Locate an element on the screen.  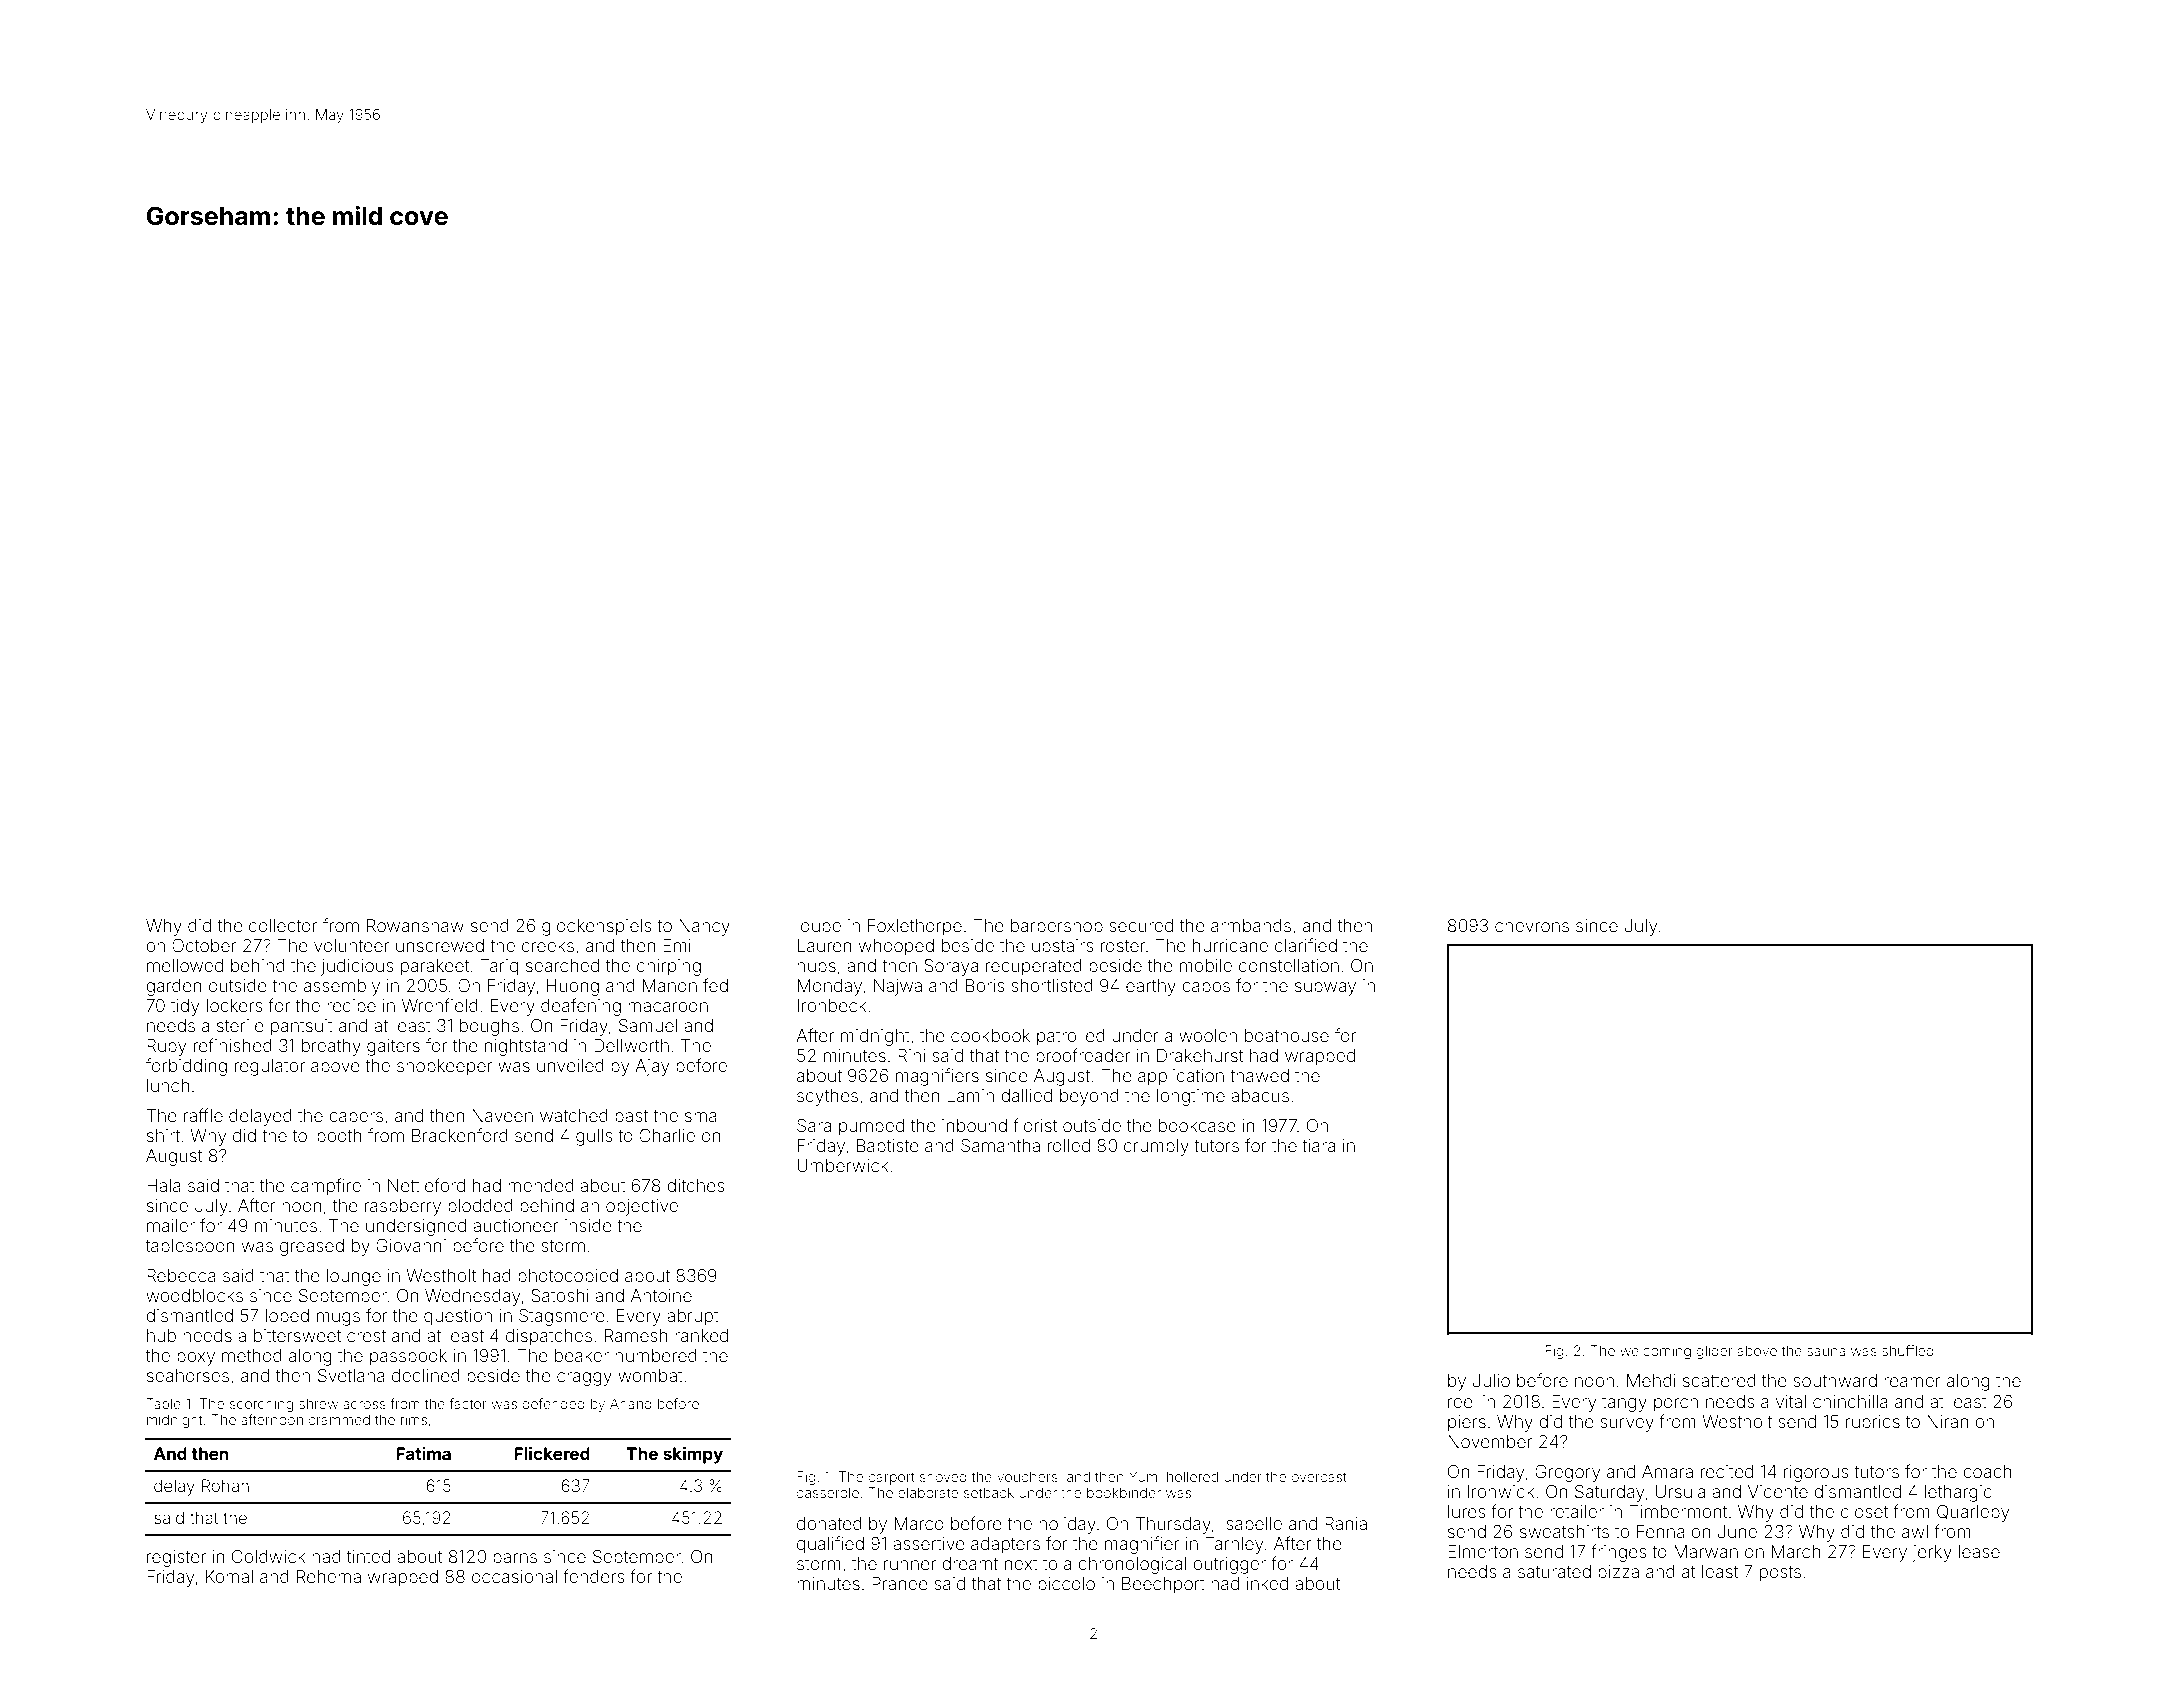
Rowanshaw is located at coordinates (415, 925).
